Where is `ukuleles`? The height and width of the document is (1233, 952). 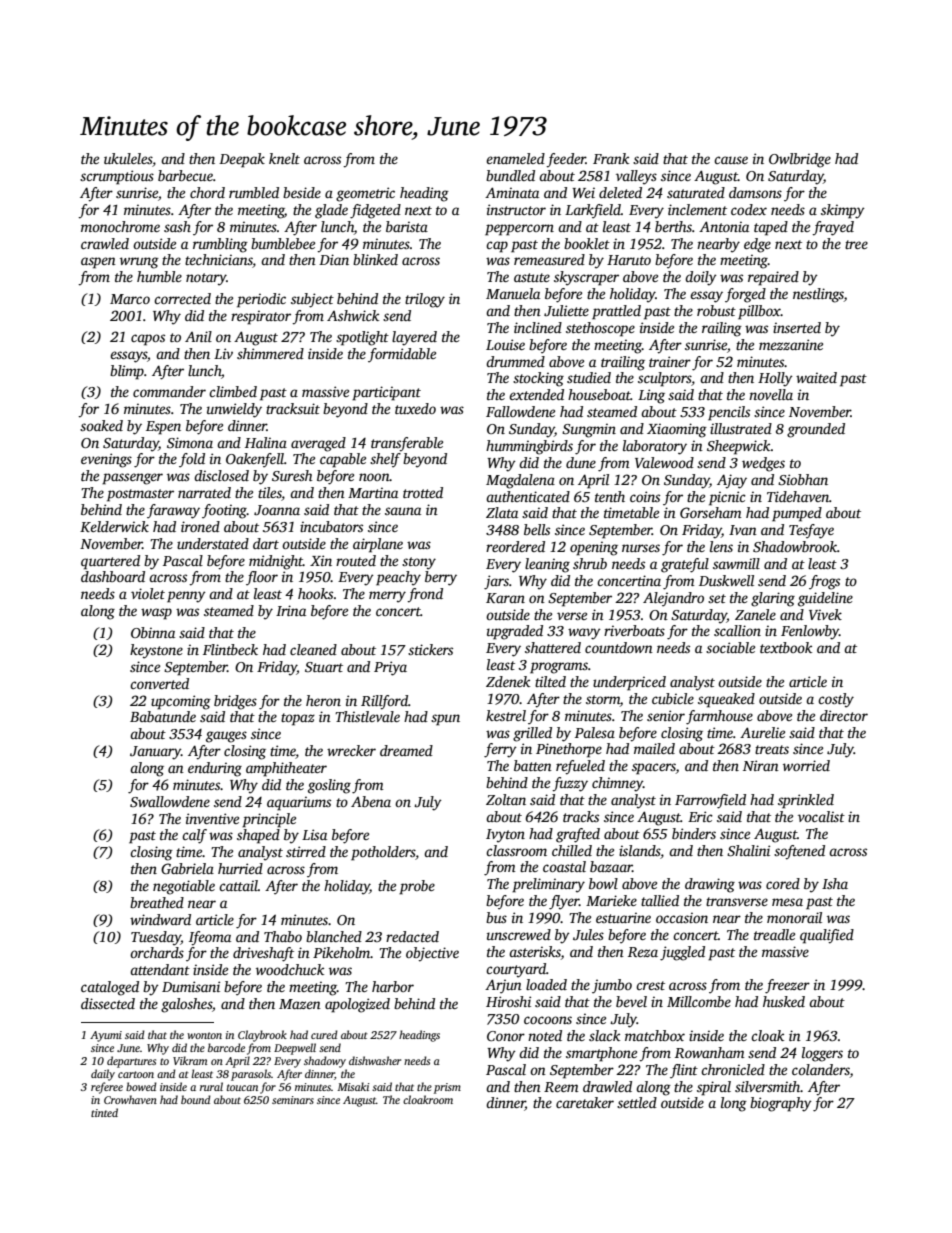 ukuleles is located at coordinates (128, 158).
